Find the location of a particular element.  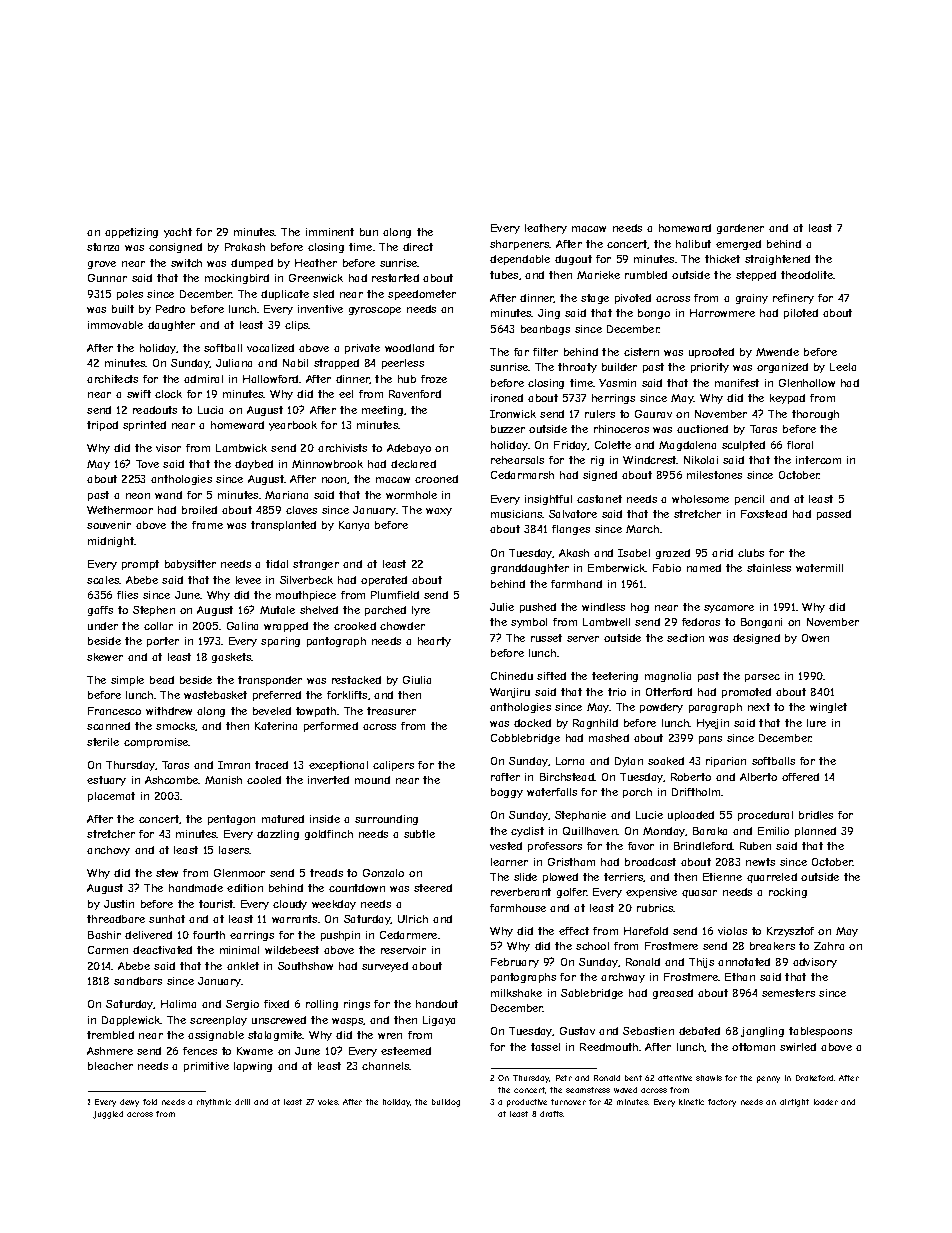

smocks is located at coordinates (176, 726).
